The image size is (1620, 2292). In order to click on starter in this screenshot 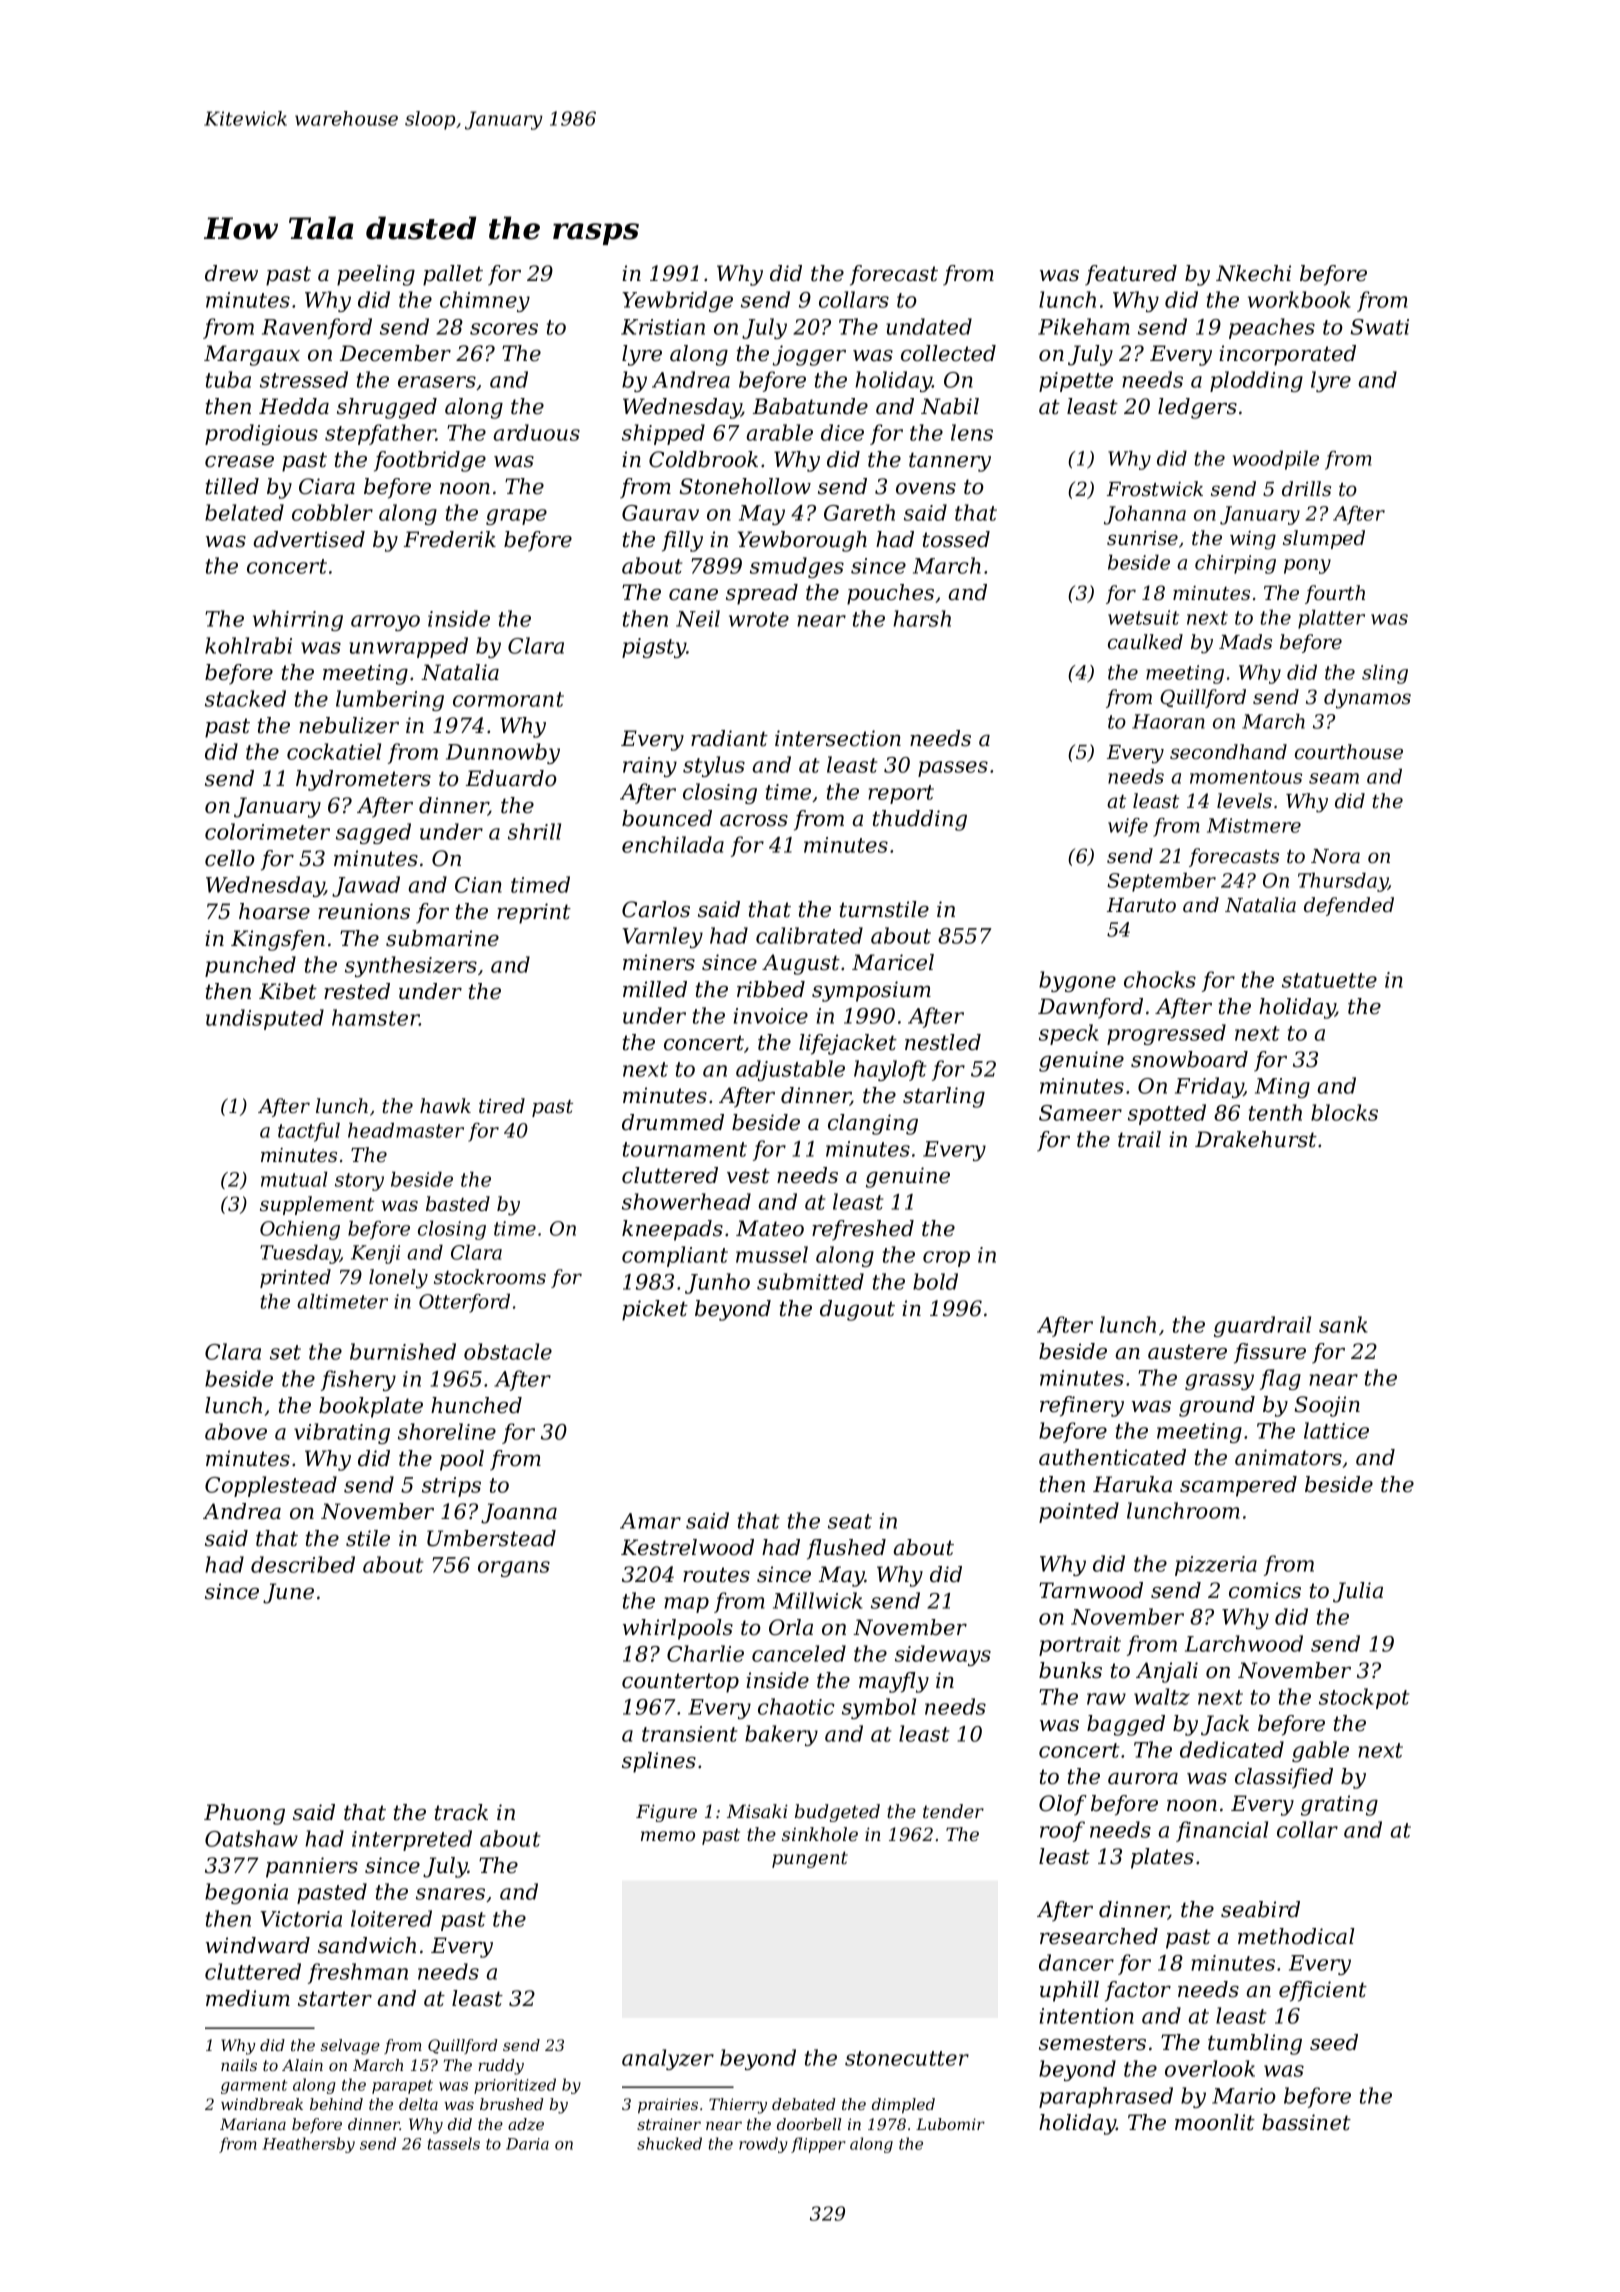, I will do `click(335, 1999)`.
